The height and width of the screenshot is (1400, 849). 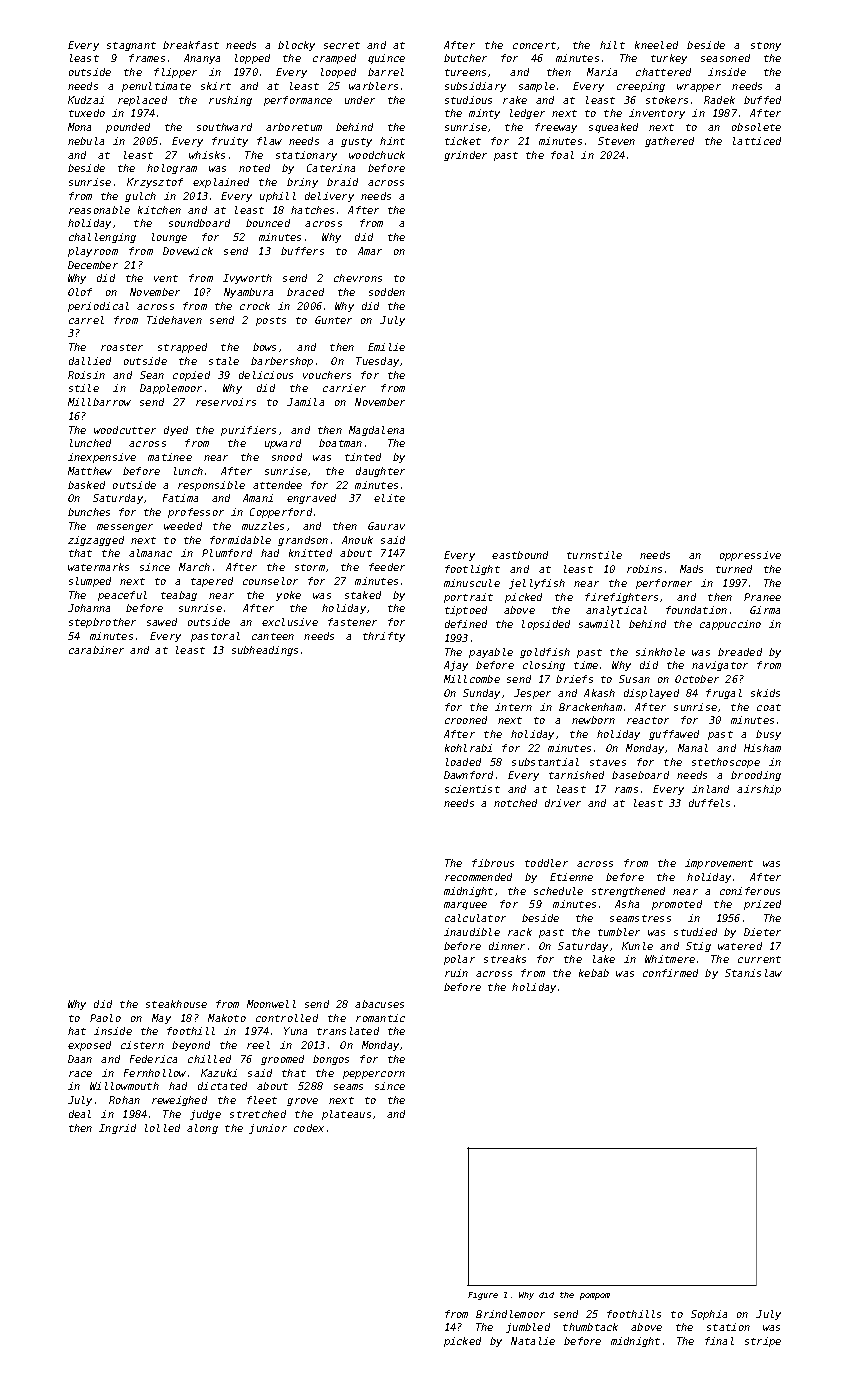 What do you see at coordinates (483, 1296) in the screenshot?
I see `Figure` at bounding box center [483, 1296].
